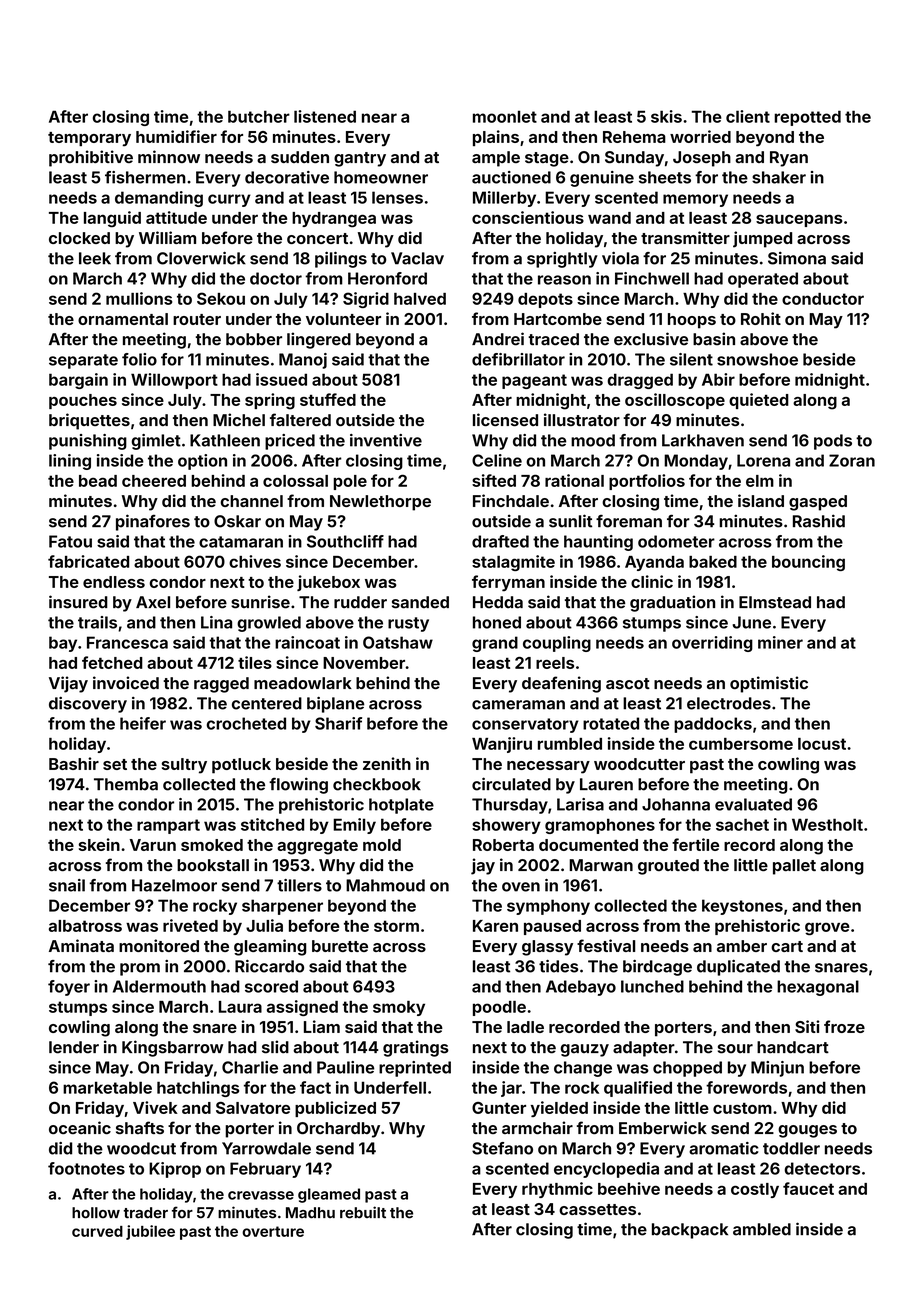 This screenshot has height=1308, width=924. I want to click on armchair, so click(537, 1127).
